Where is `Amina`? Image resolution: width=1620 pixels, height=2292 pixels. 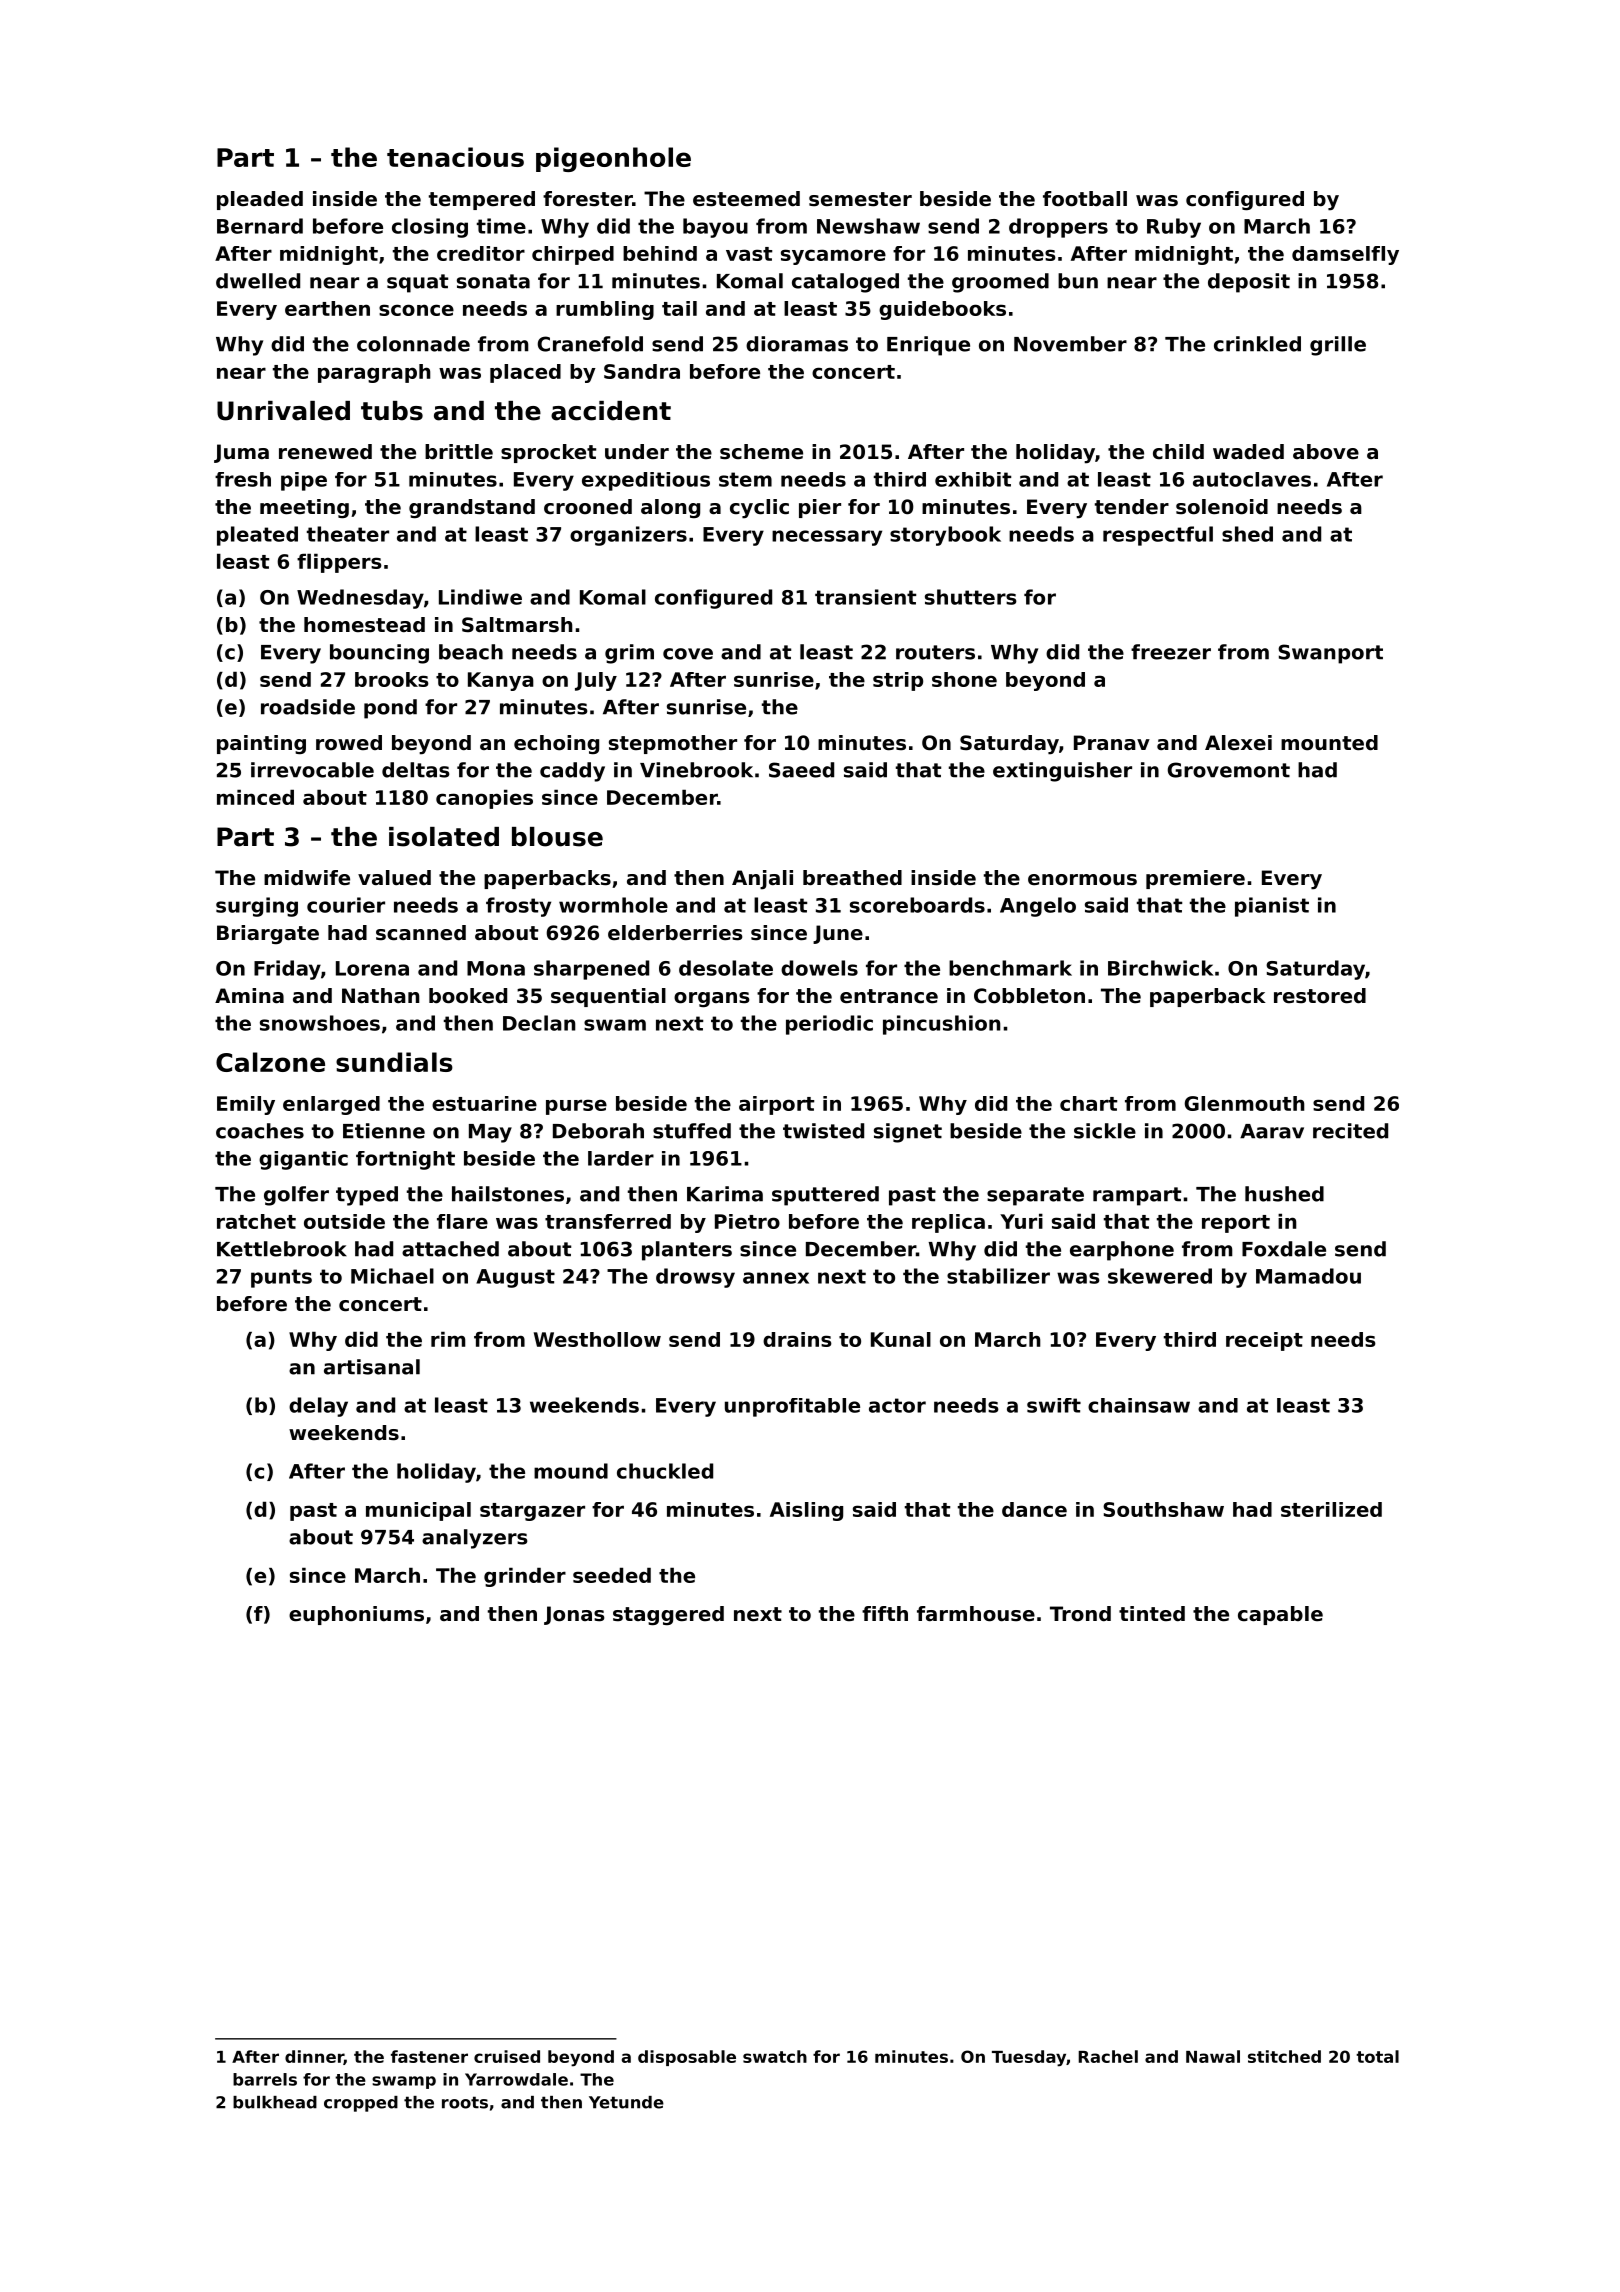 Amina is located at coordinates (249, 996).
